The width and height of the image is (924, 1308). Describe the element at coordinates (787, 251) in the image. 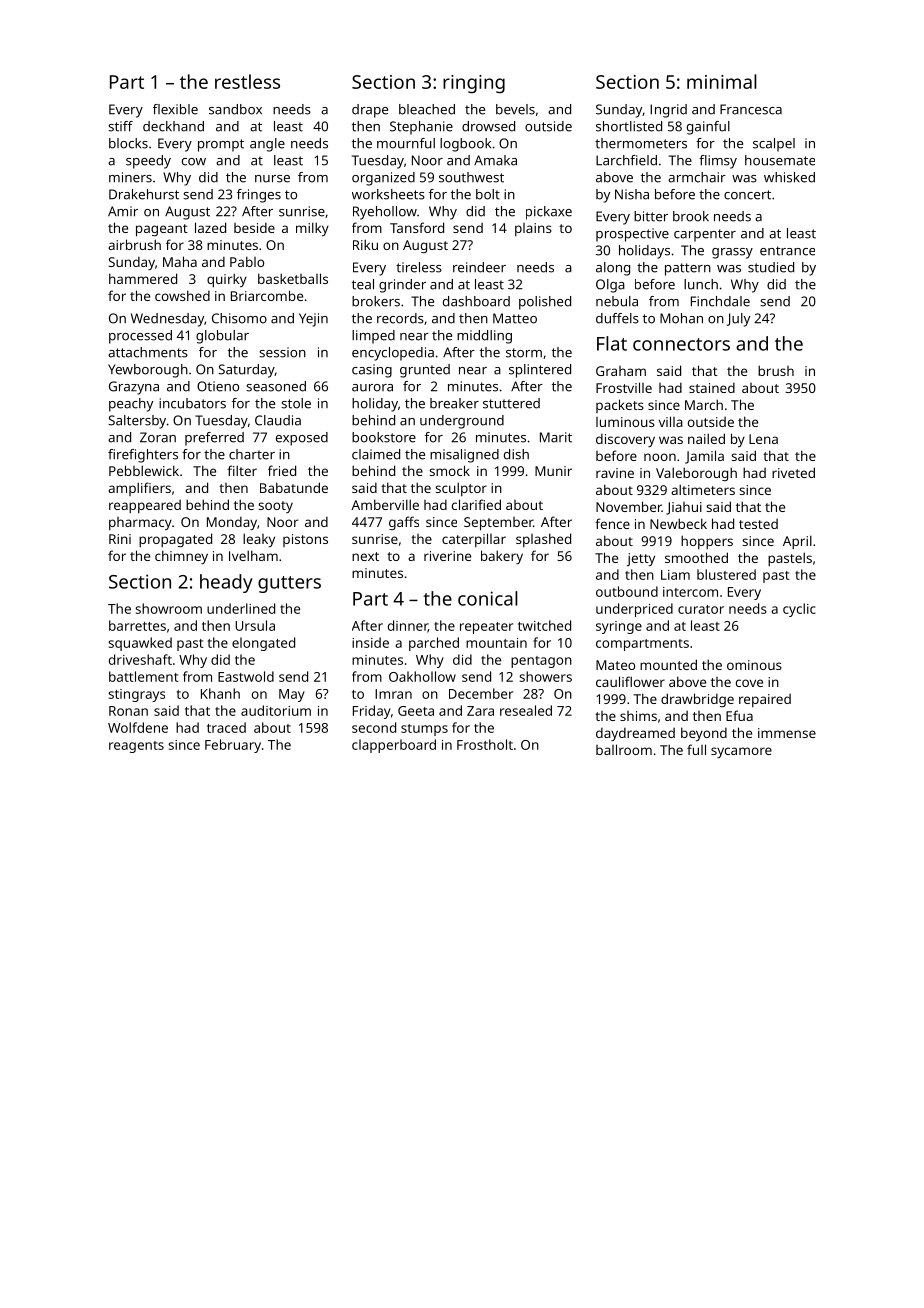

I see `entrance` at that location.
